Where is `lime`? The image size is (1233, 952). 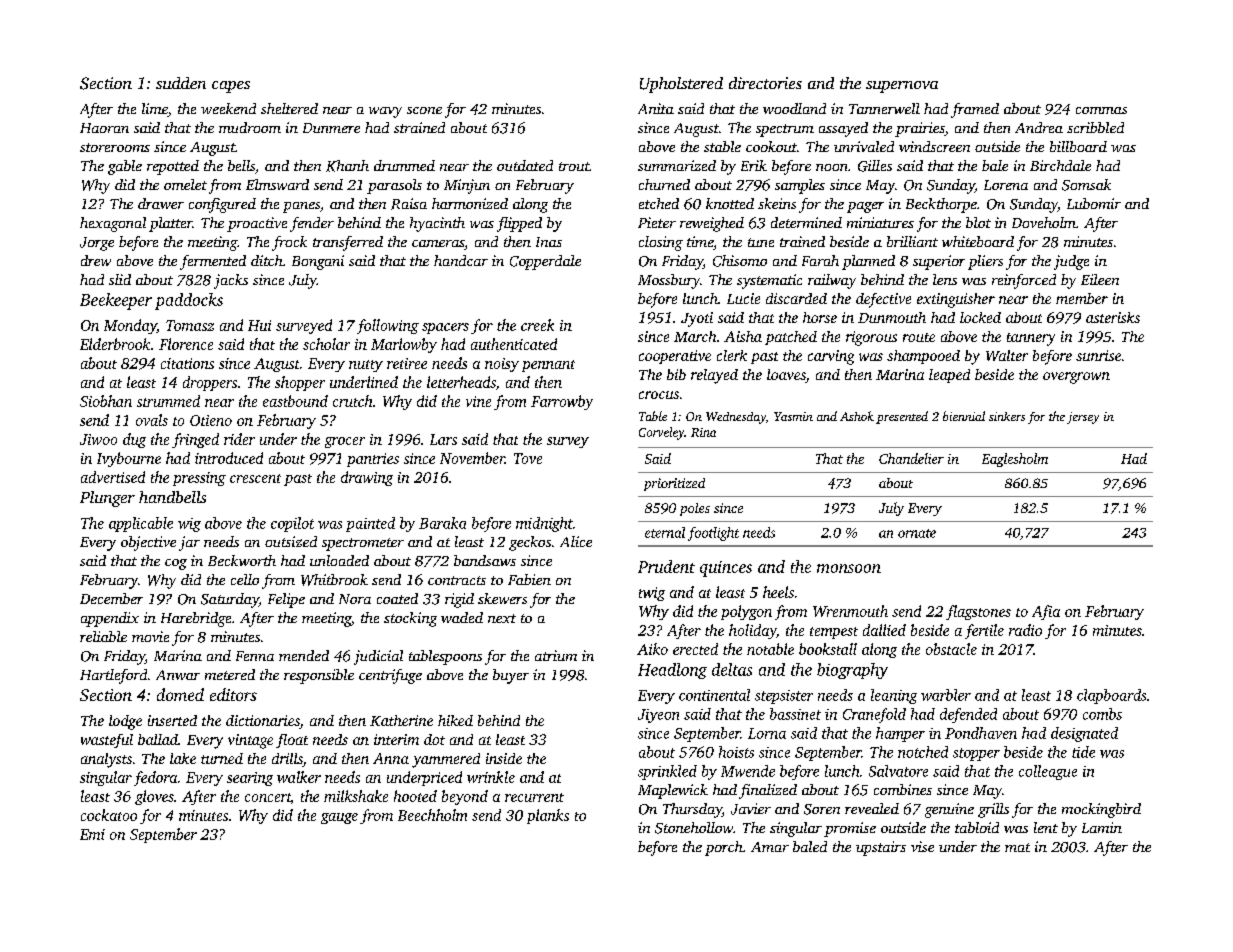
lime is located at coordinates (155, 110).
